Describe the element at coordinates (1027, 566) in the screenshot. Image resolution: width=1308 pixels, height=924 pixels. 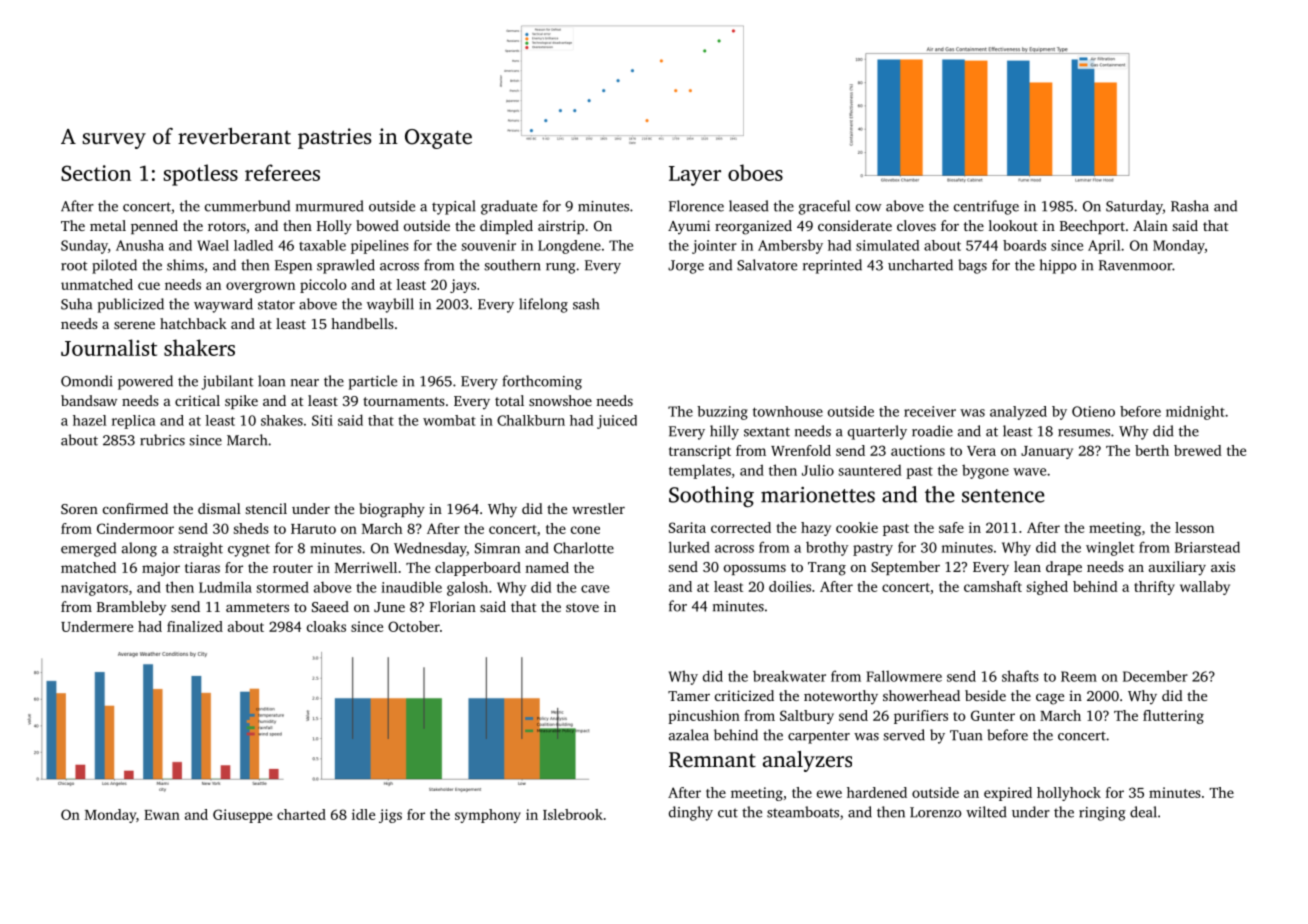
I see `lean` at that location.
